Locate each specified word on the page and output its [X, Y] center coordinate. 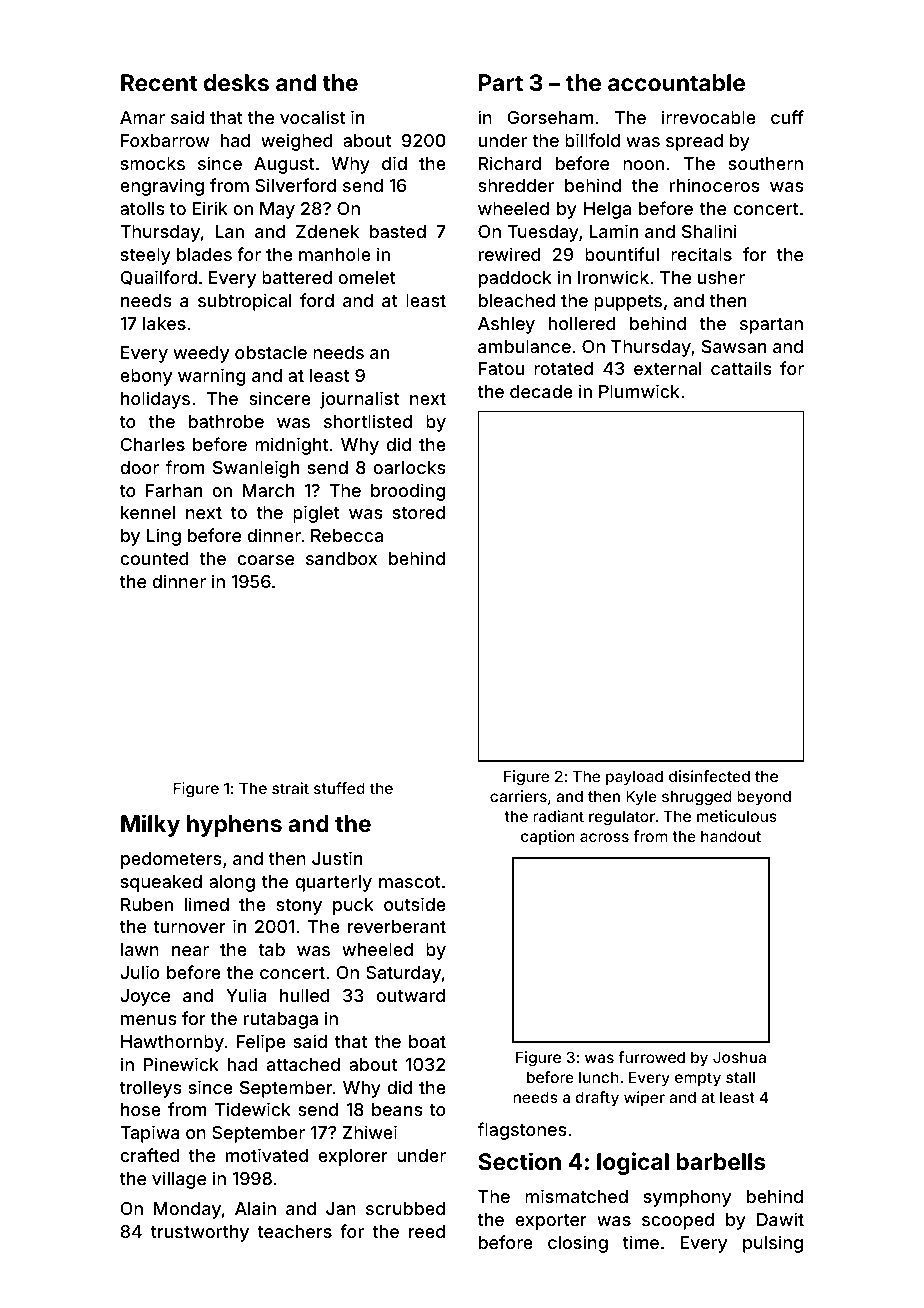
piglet [316, 514]
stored [419, 512]
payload [634, 777]
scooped [678, 1221]
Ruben [147, 904]
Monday [187, 1210]
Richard [510, 163]
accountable [676, 82]
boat [427, 1041]
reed [427, 1231]
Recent [159, 82]
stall [740, 1077]
